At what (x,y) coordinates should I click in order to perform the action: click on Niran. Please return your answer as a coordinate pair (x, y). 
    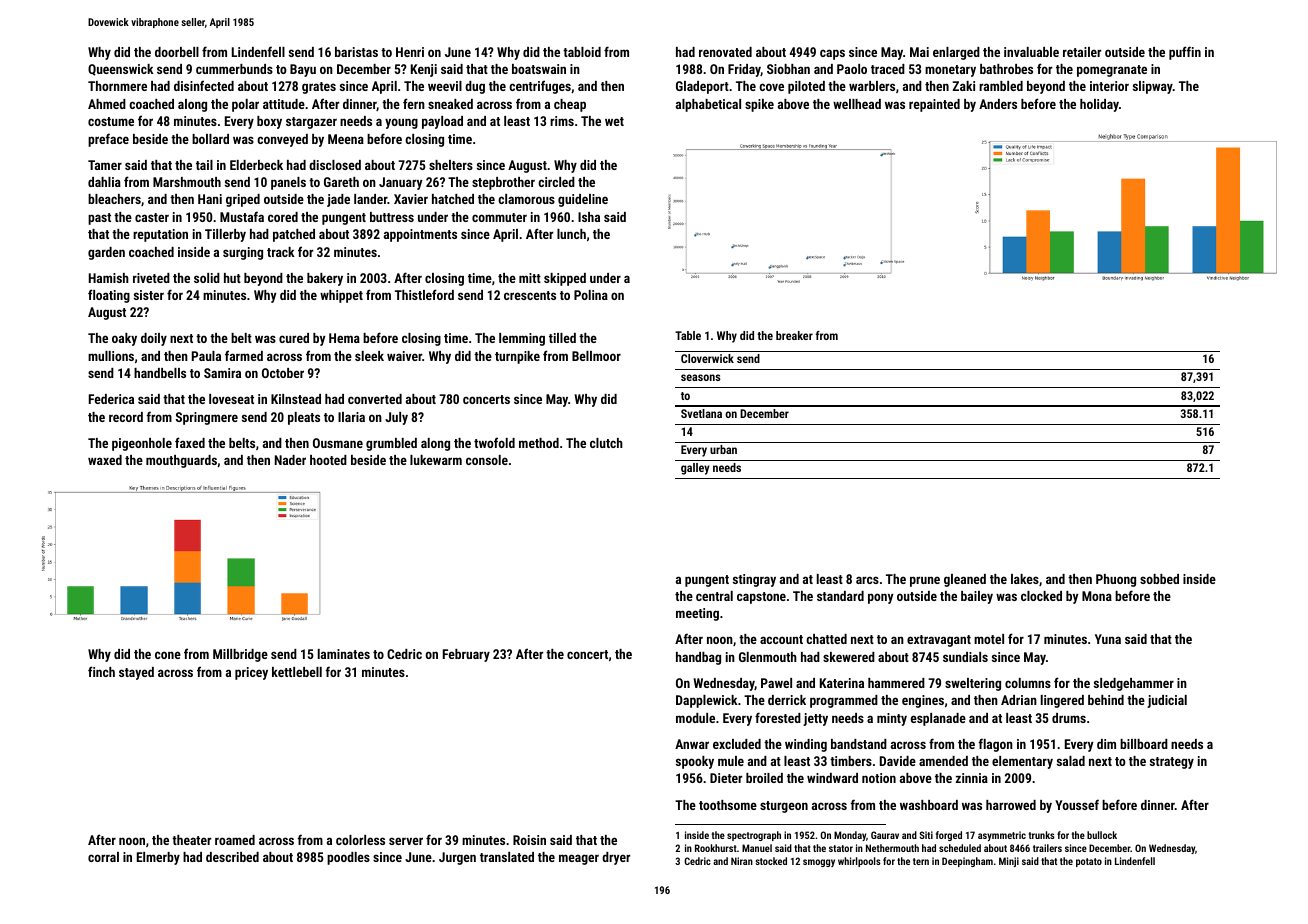
    Looking at the image, I should click on (742, 861).
